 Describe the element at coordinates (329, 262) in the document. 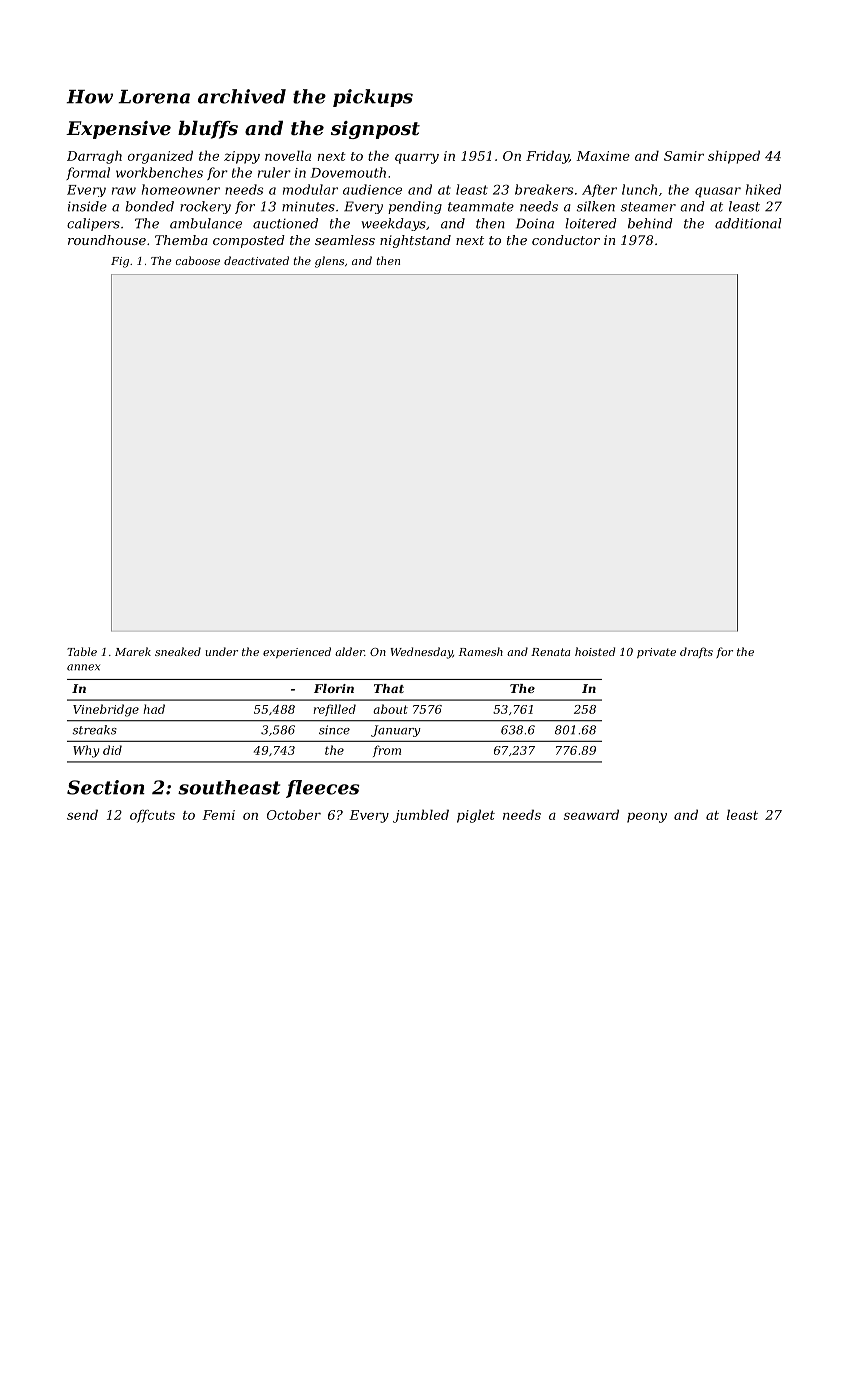

I see `glens` at that location.
